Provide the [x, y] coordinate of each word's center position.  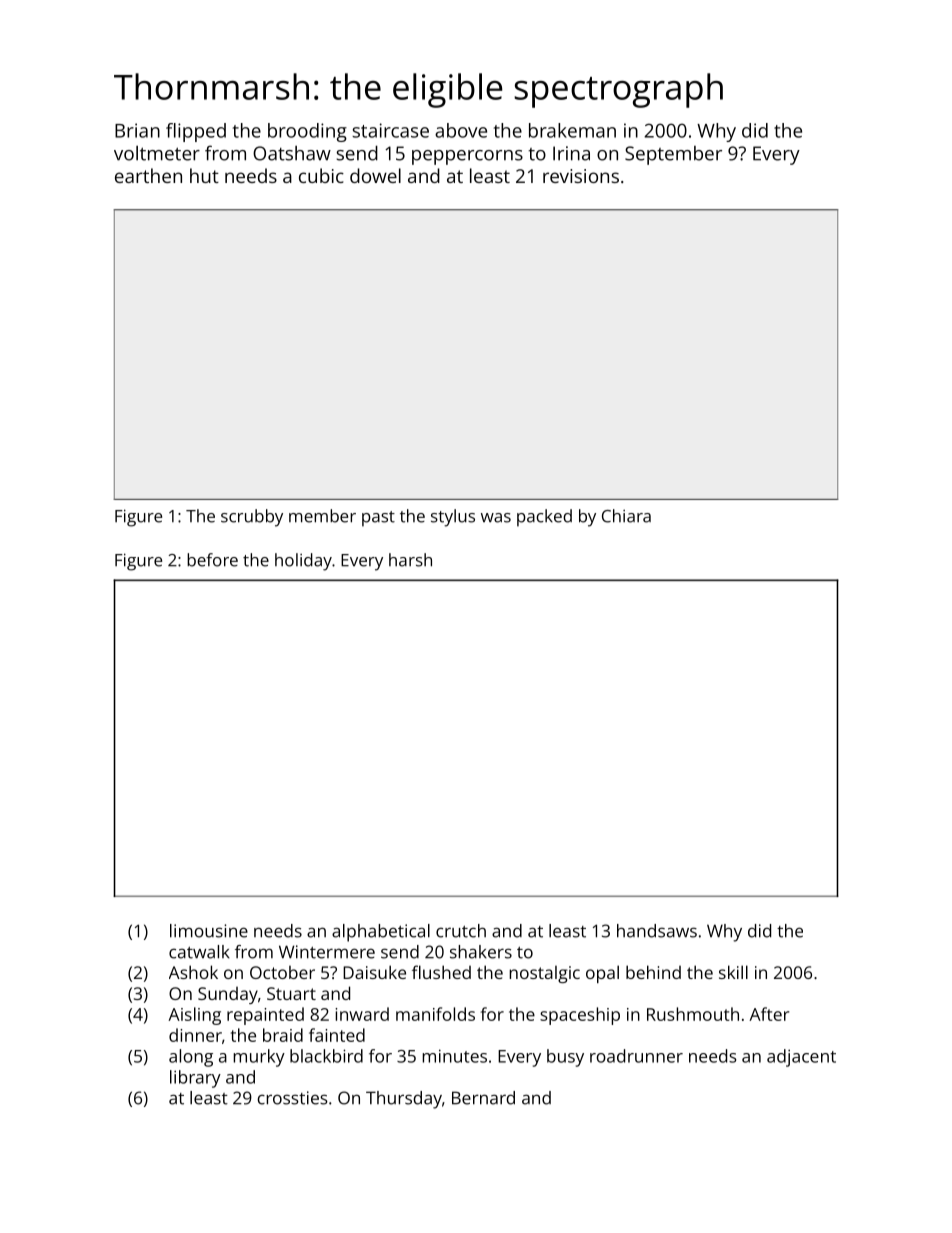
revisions [581, 176]
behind [653, 972]
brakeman [572, 130]
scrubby [252, 518]
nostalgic [544, 974]
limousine [209, 931]
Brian [137, 130]
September [673, 155]
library [195, 1079]
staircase [390, 130]
